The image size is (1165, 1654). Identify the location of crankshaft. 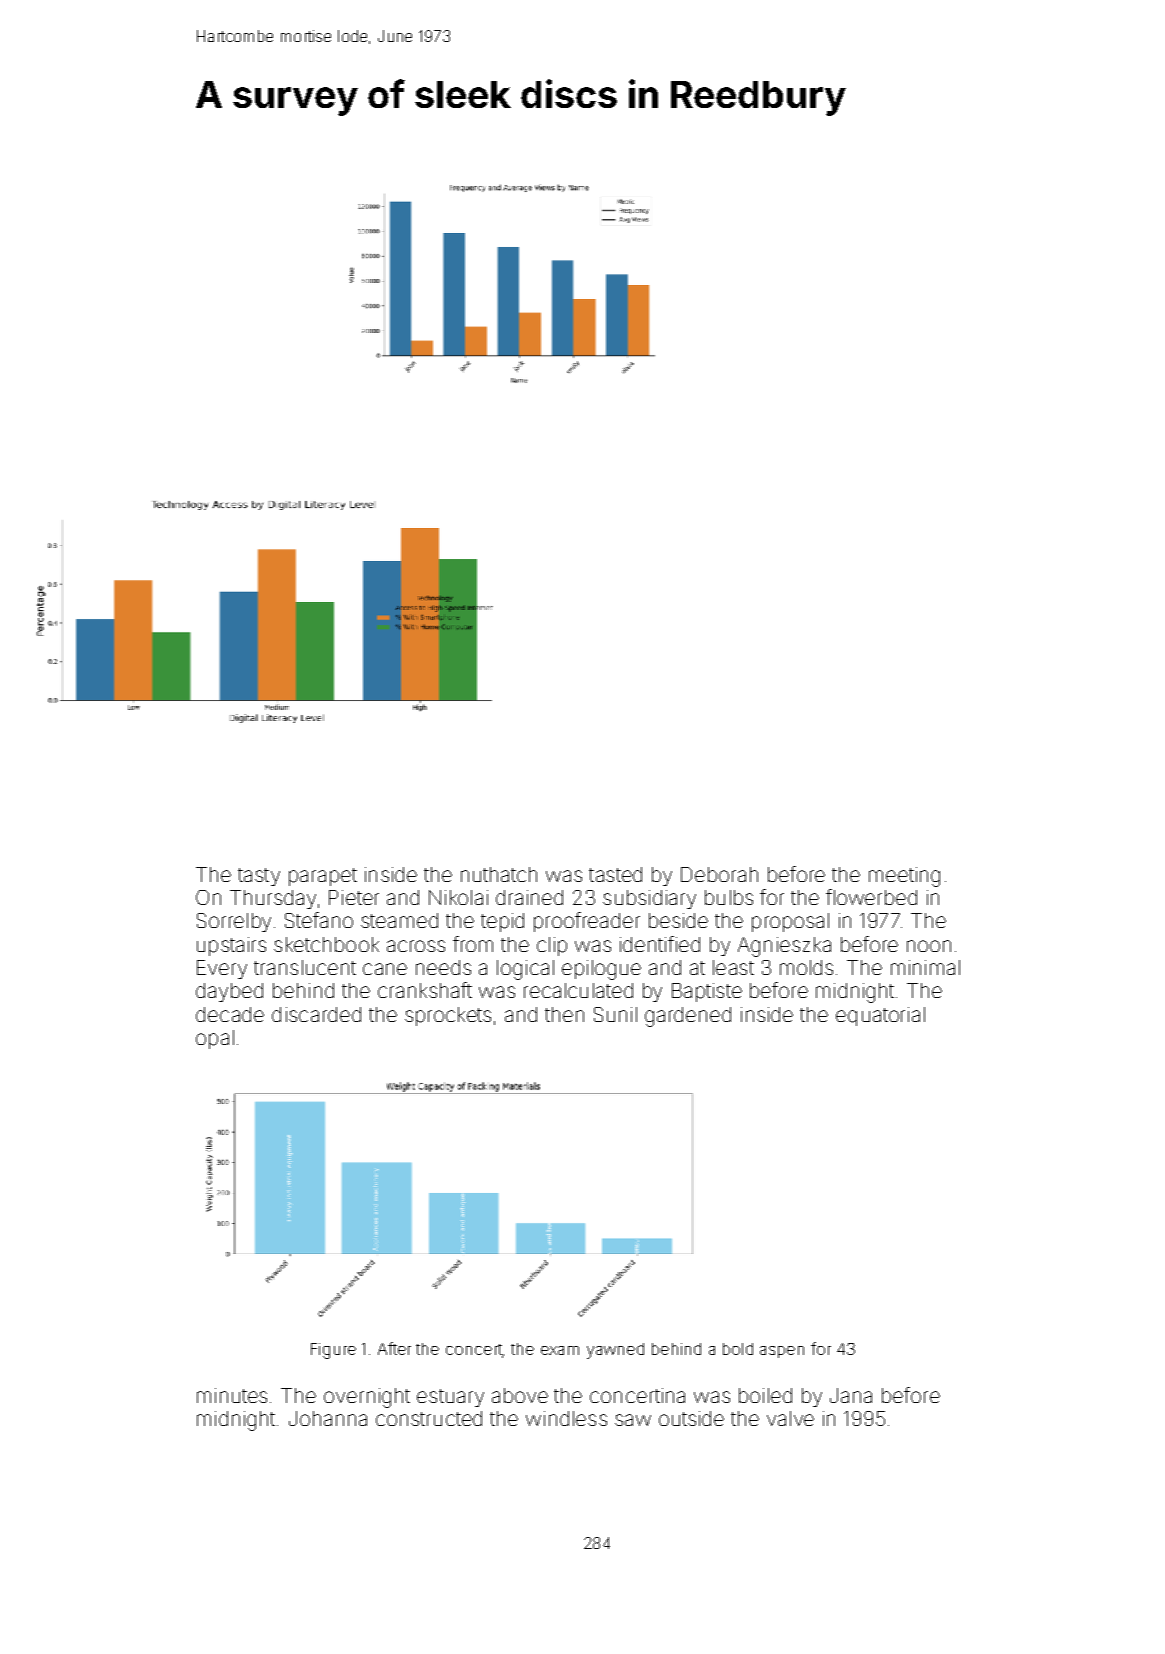
(425, 990).
